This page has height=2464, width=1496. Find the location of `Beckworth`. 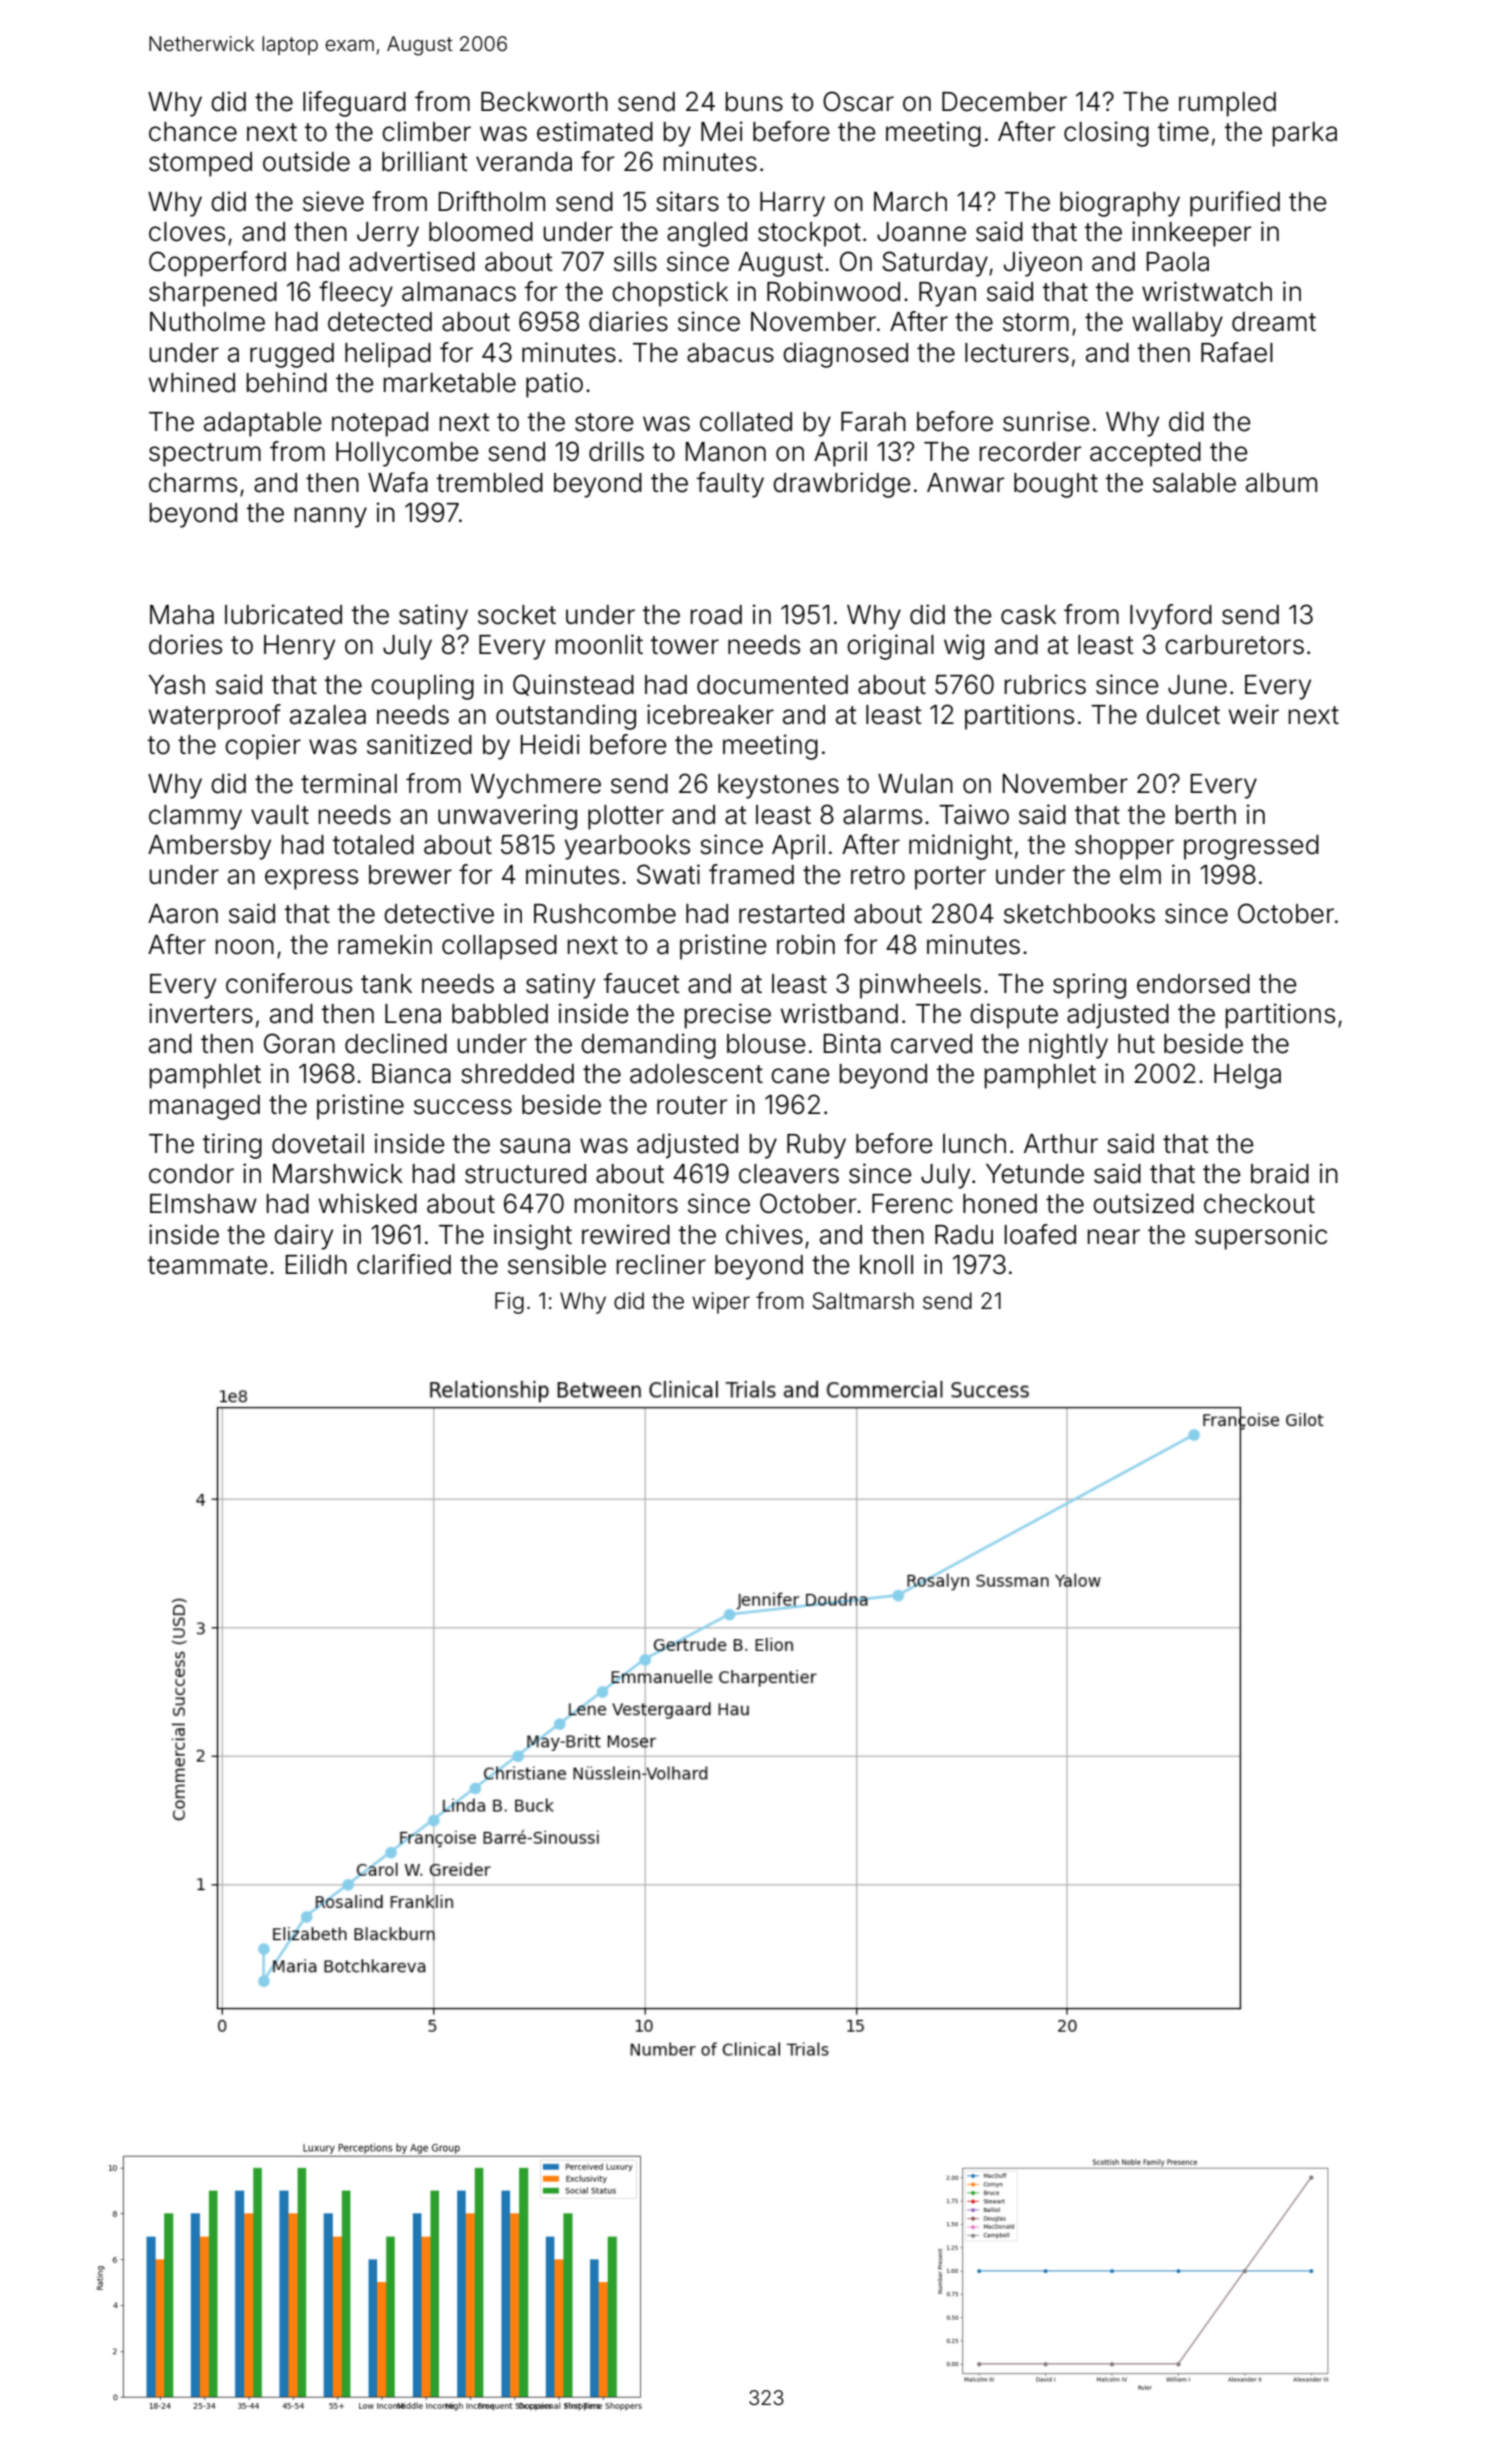

Beckworth is located at coordinates (544, 102).
